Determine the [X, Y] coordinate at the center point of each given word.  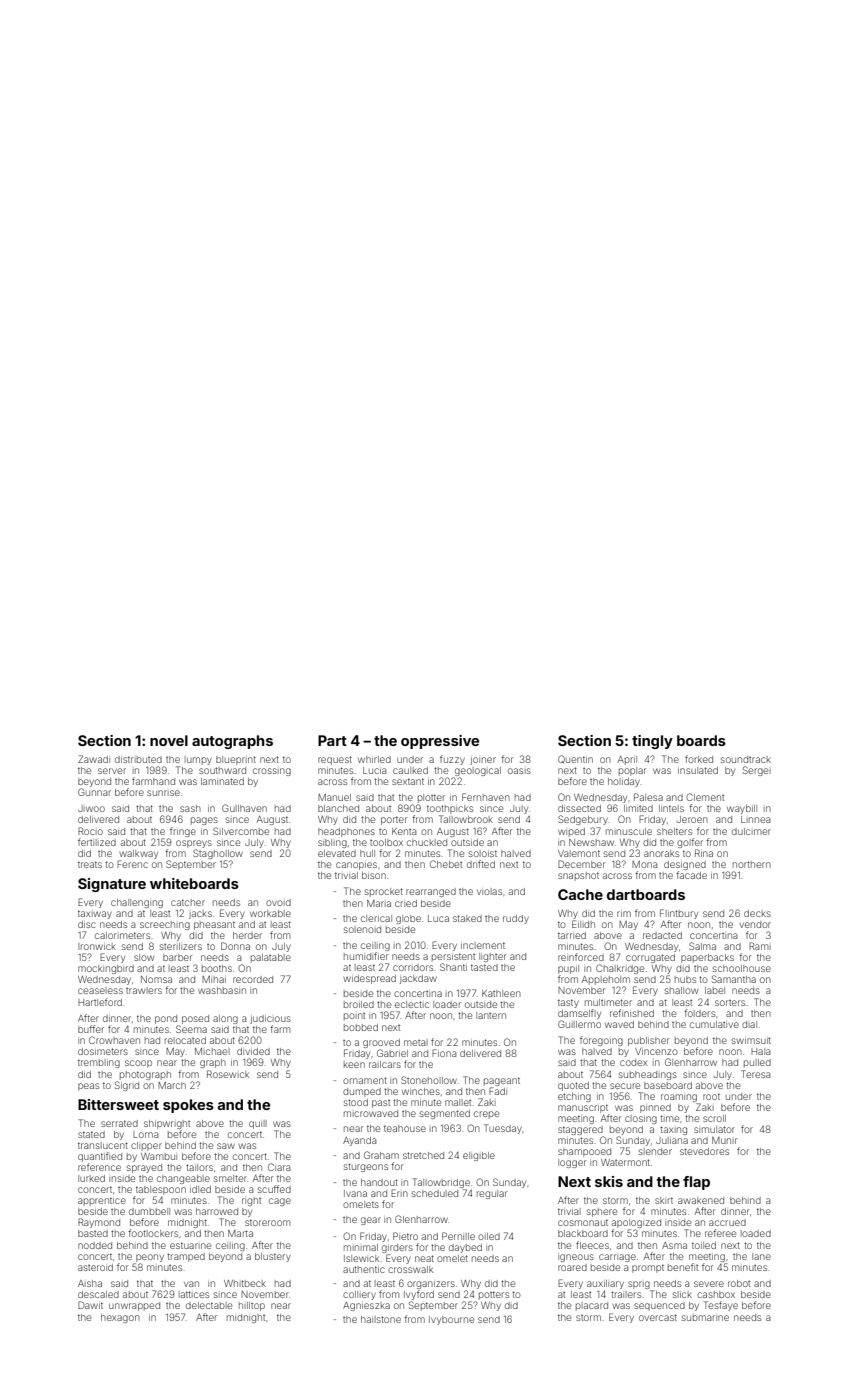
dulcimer [751, 831]
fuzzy [452, 760]
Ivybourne [451, 1320]
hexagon [120, 1318]
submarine [705, 1317]
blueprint [236, 760]
